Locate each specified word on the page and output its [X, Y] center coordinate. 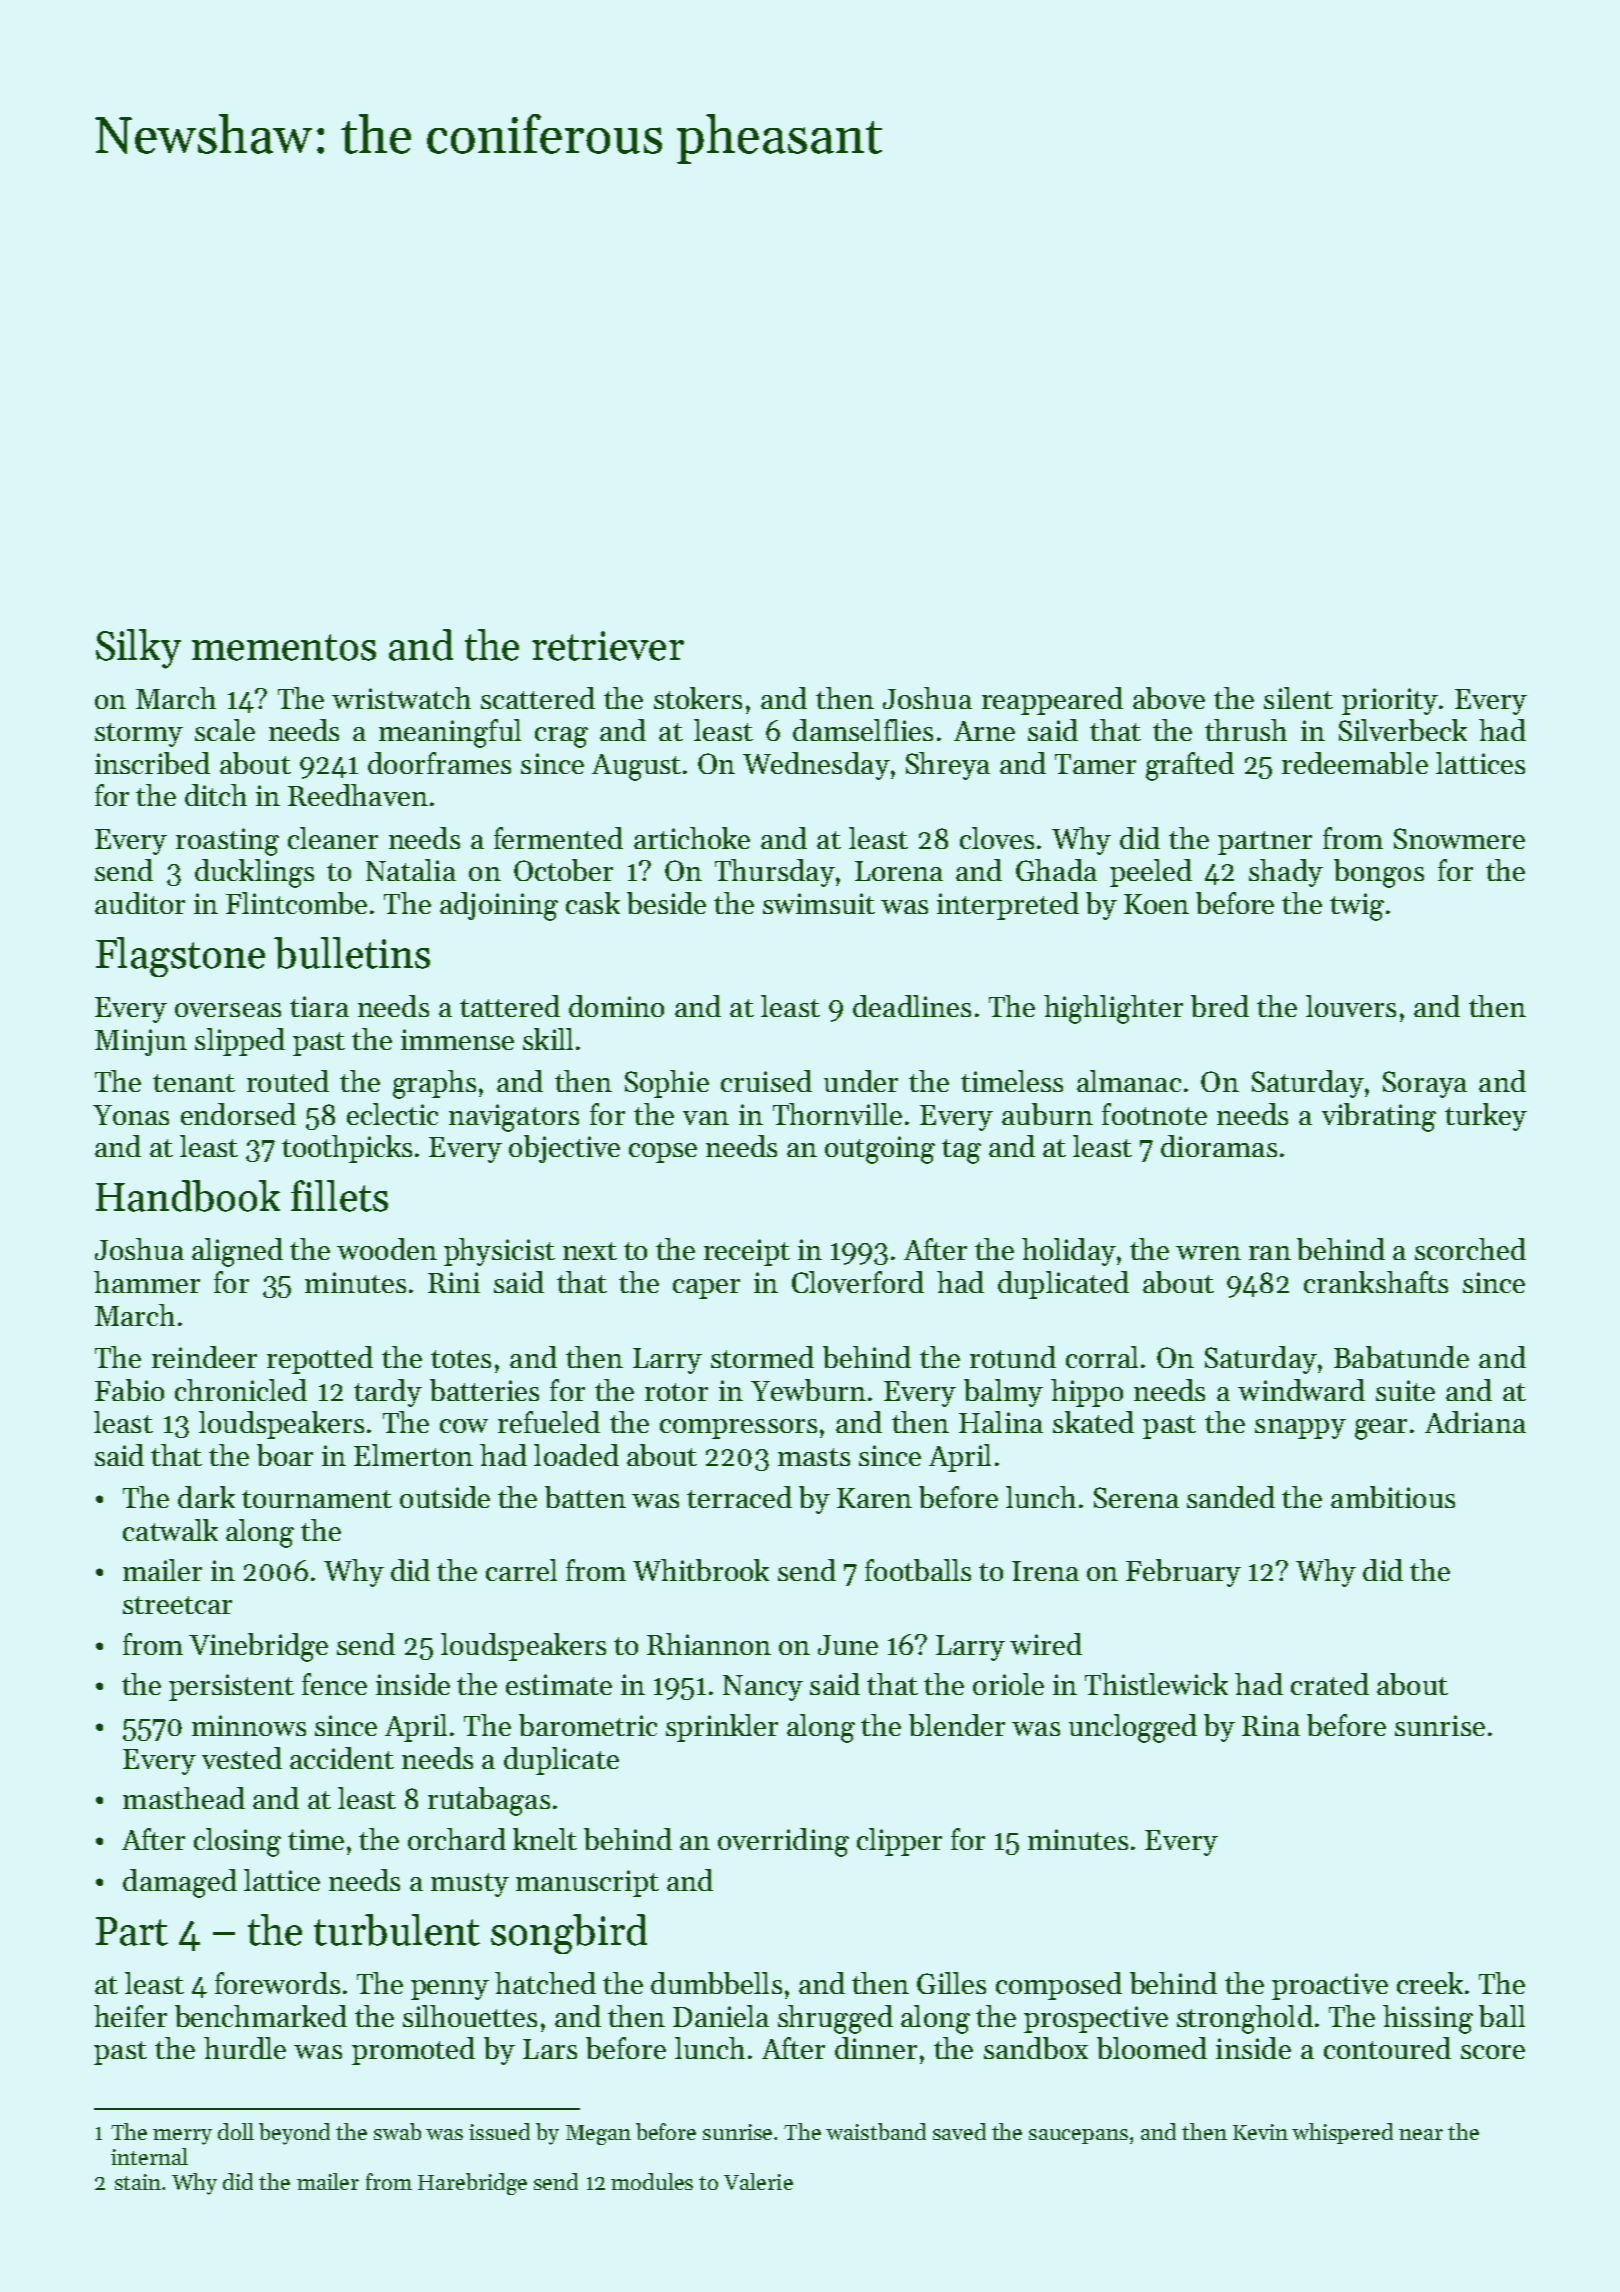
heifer [130, 2016]
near [1421, 2134]
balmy [1003, 1393]
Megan [598, 2135]
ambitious [1393, 1497]
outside [445, 1497]
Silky [138, 649]
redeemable [1355, 763]
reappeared [1052, 701]
